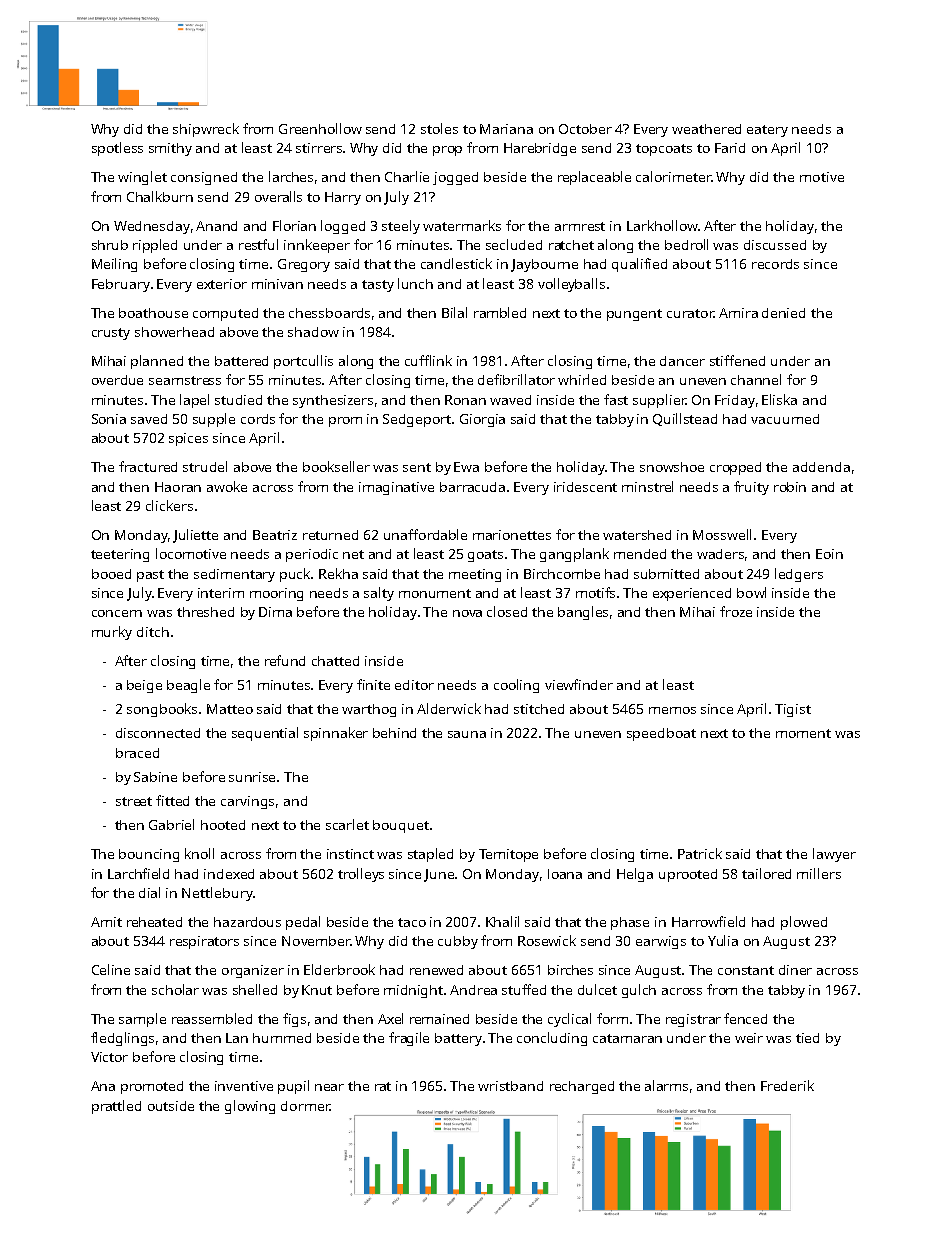  What do you see at coordinates (439, 128) in the document?
I see `stoles` at bounding box center [439, 128].
